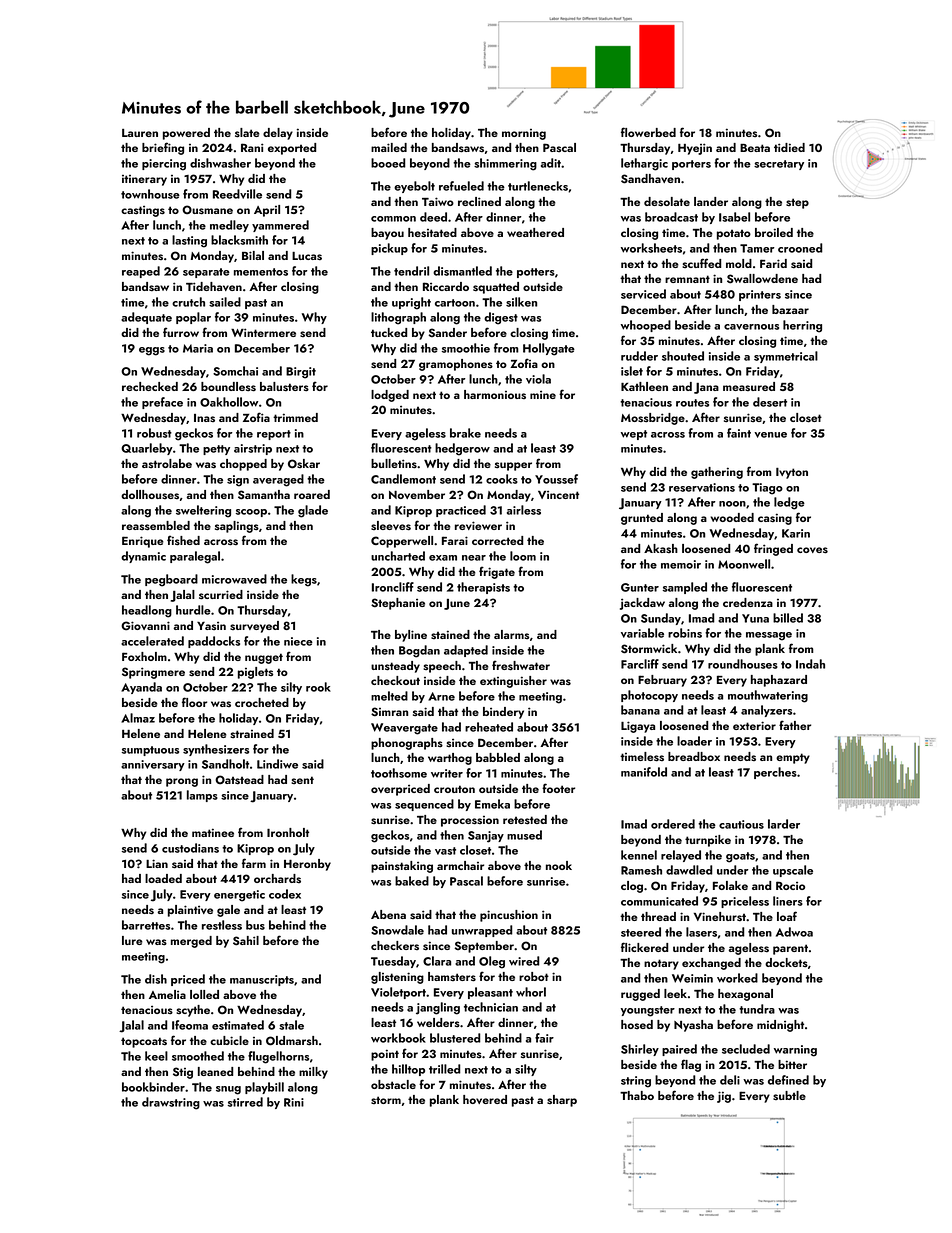 Image resolution: width=952 pixels, height=1233 pixels. What do you see at coordinates (194, 702) in the image?
I see `floor` at bounding box center [194, 702].
